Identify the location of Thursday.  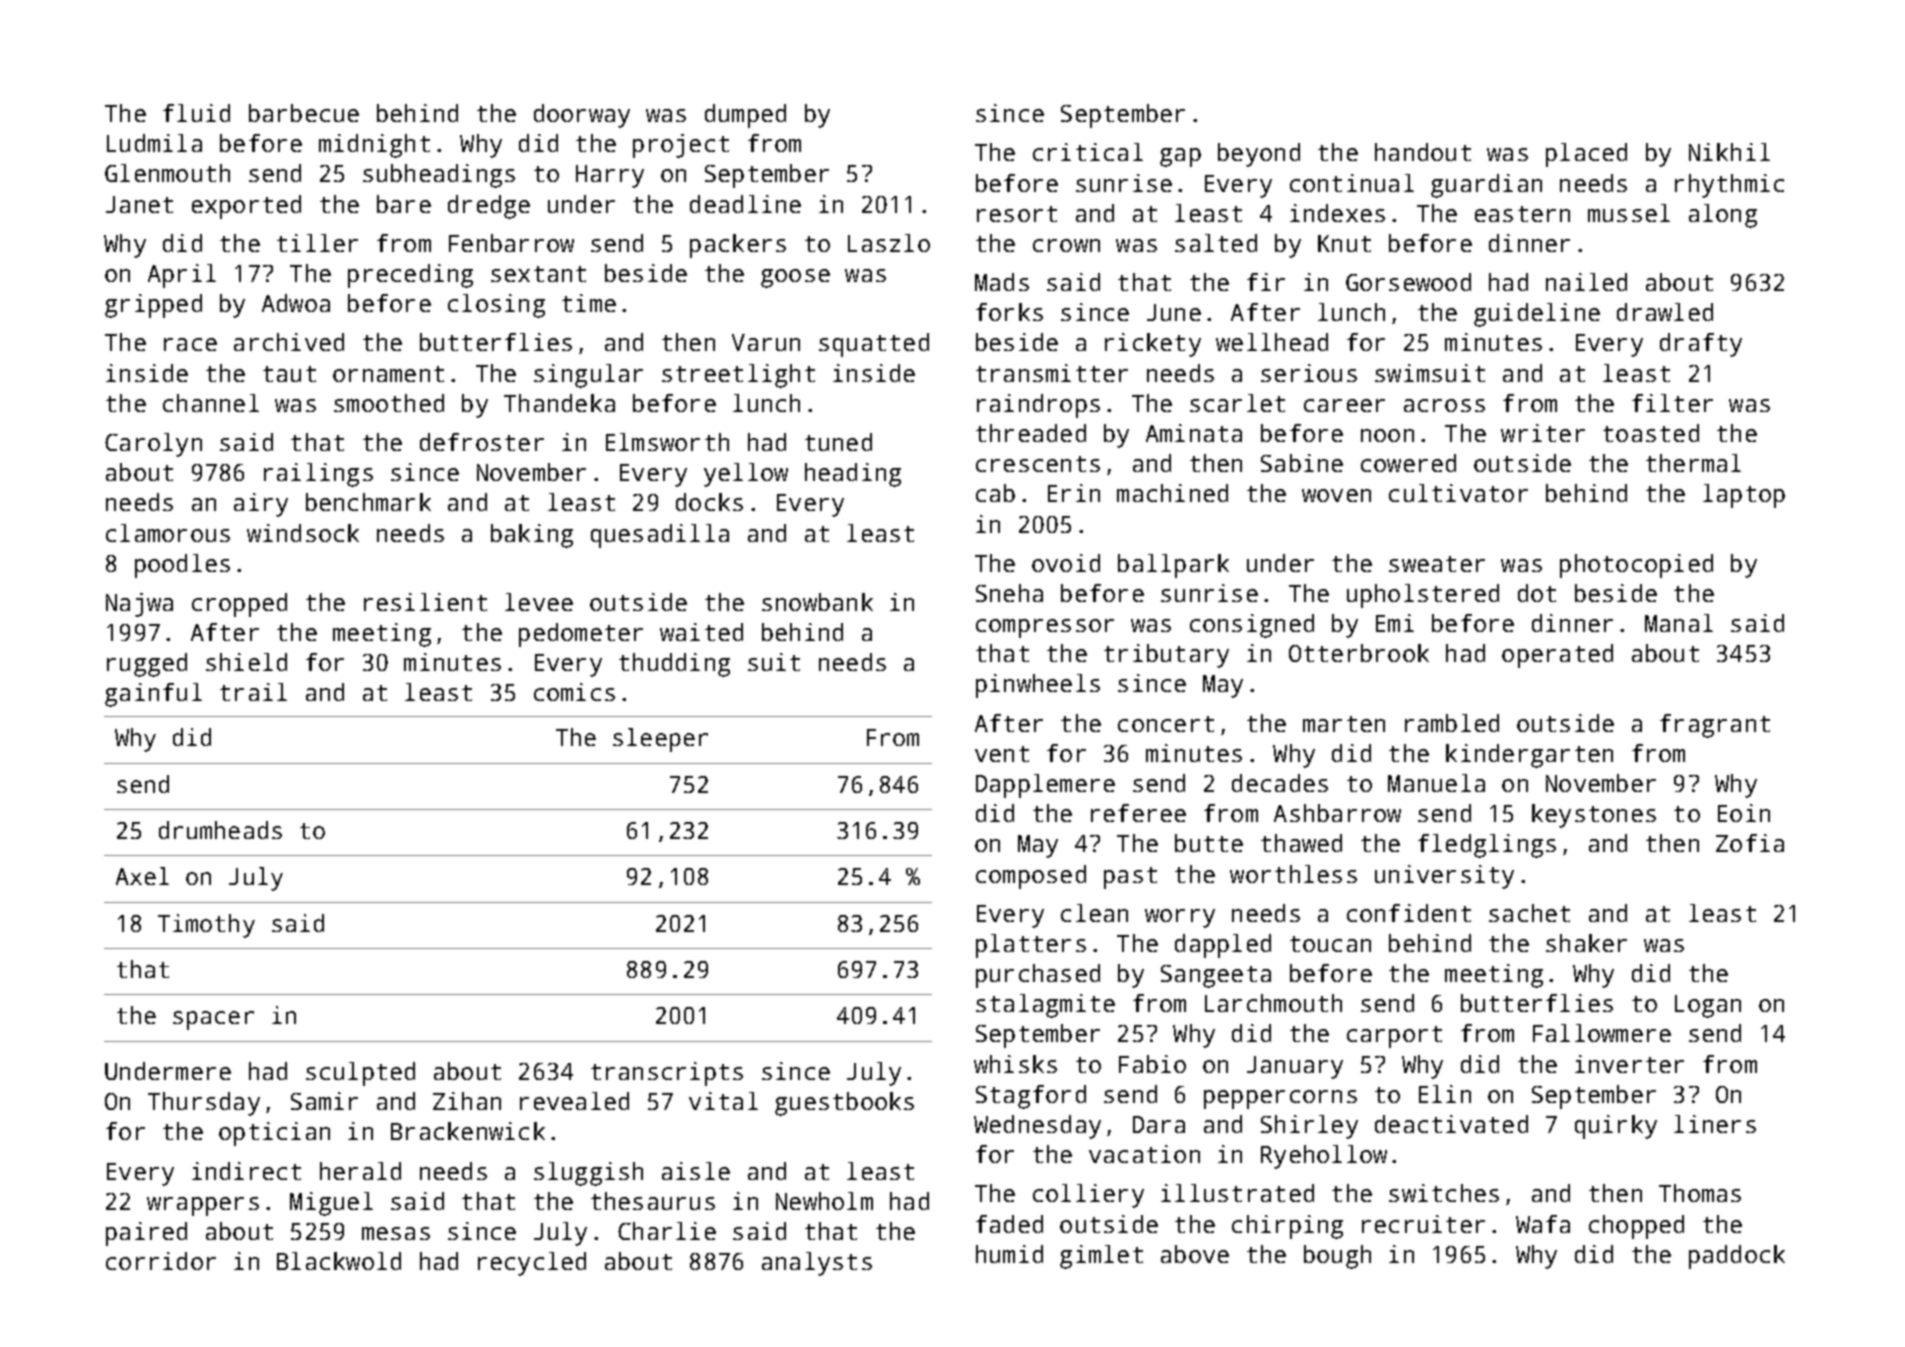
(204, 1104).
